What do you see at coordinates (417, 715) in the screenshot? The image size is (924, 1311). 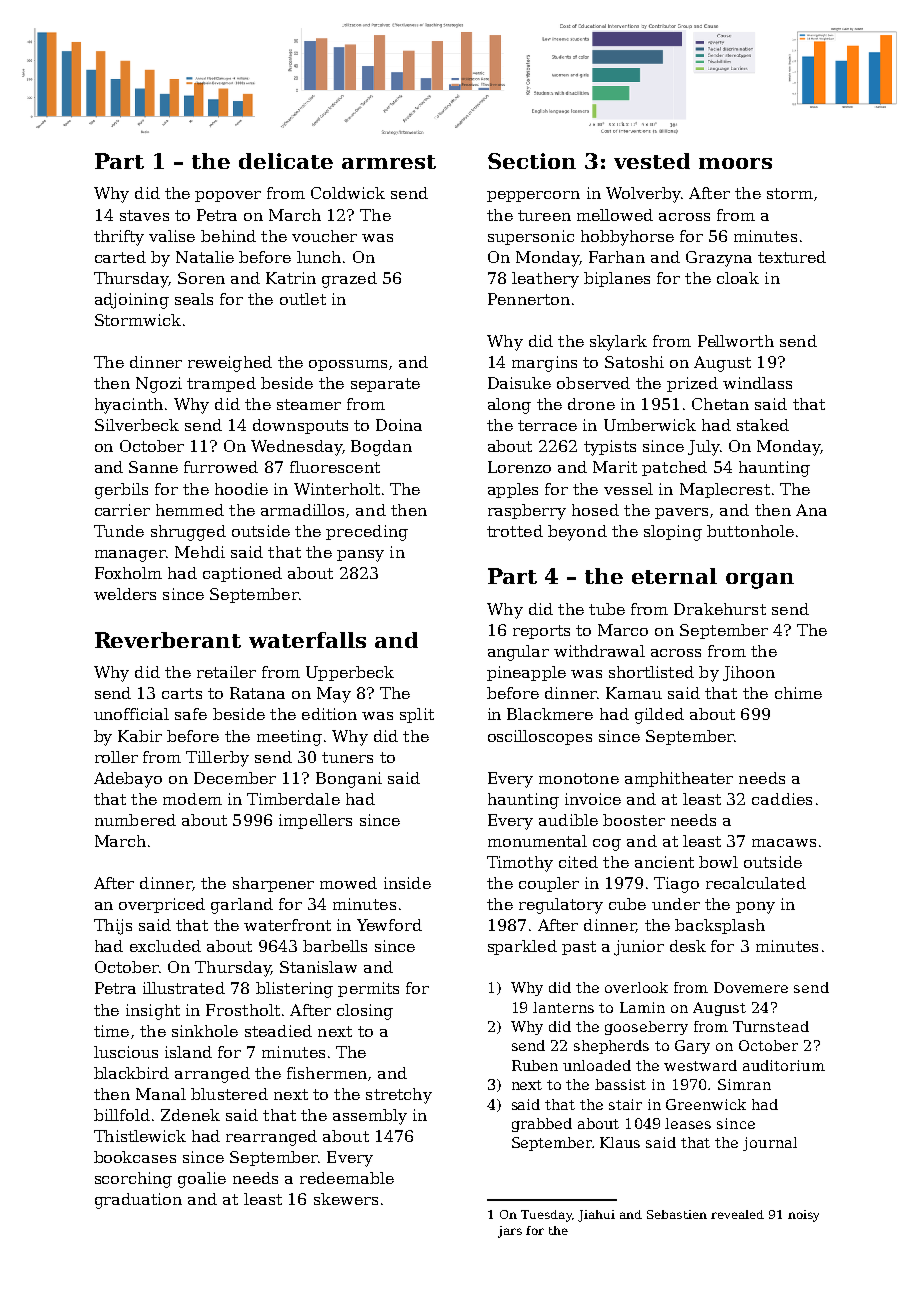 I see `split` at bounding box center [417, 715].
